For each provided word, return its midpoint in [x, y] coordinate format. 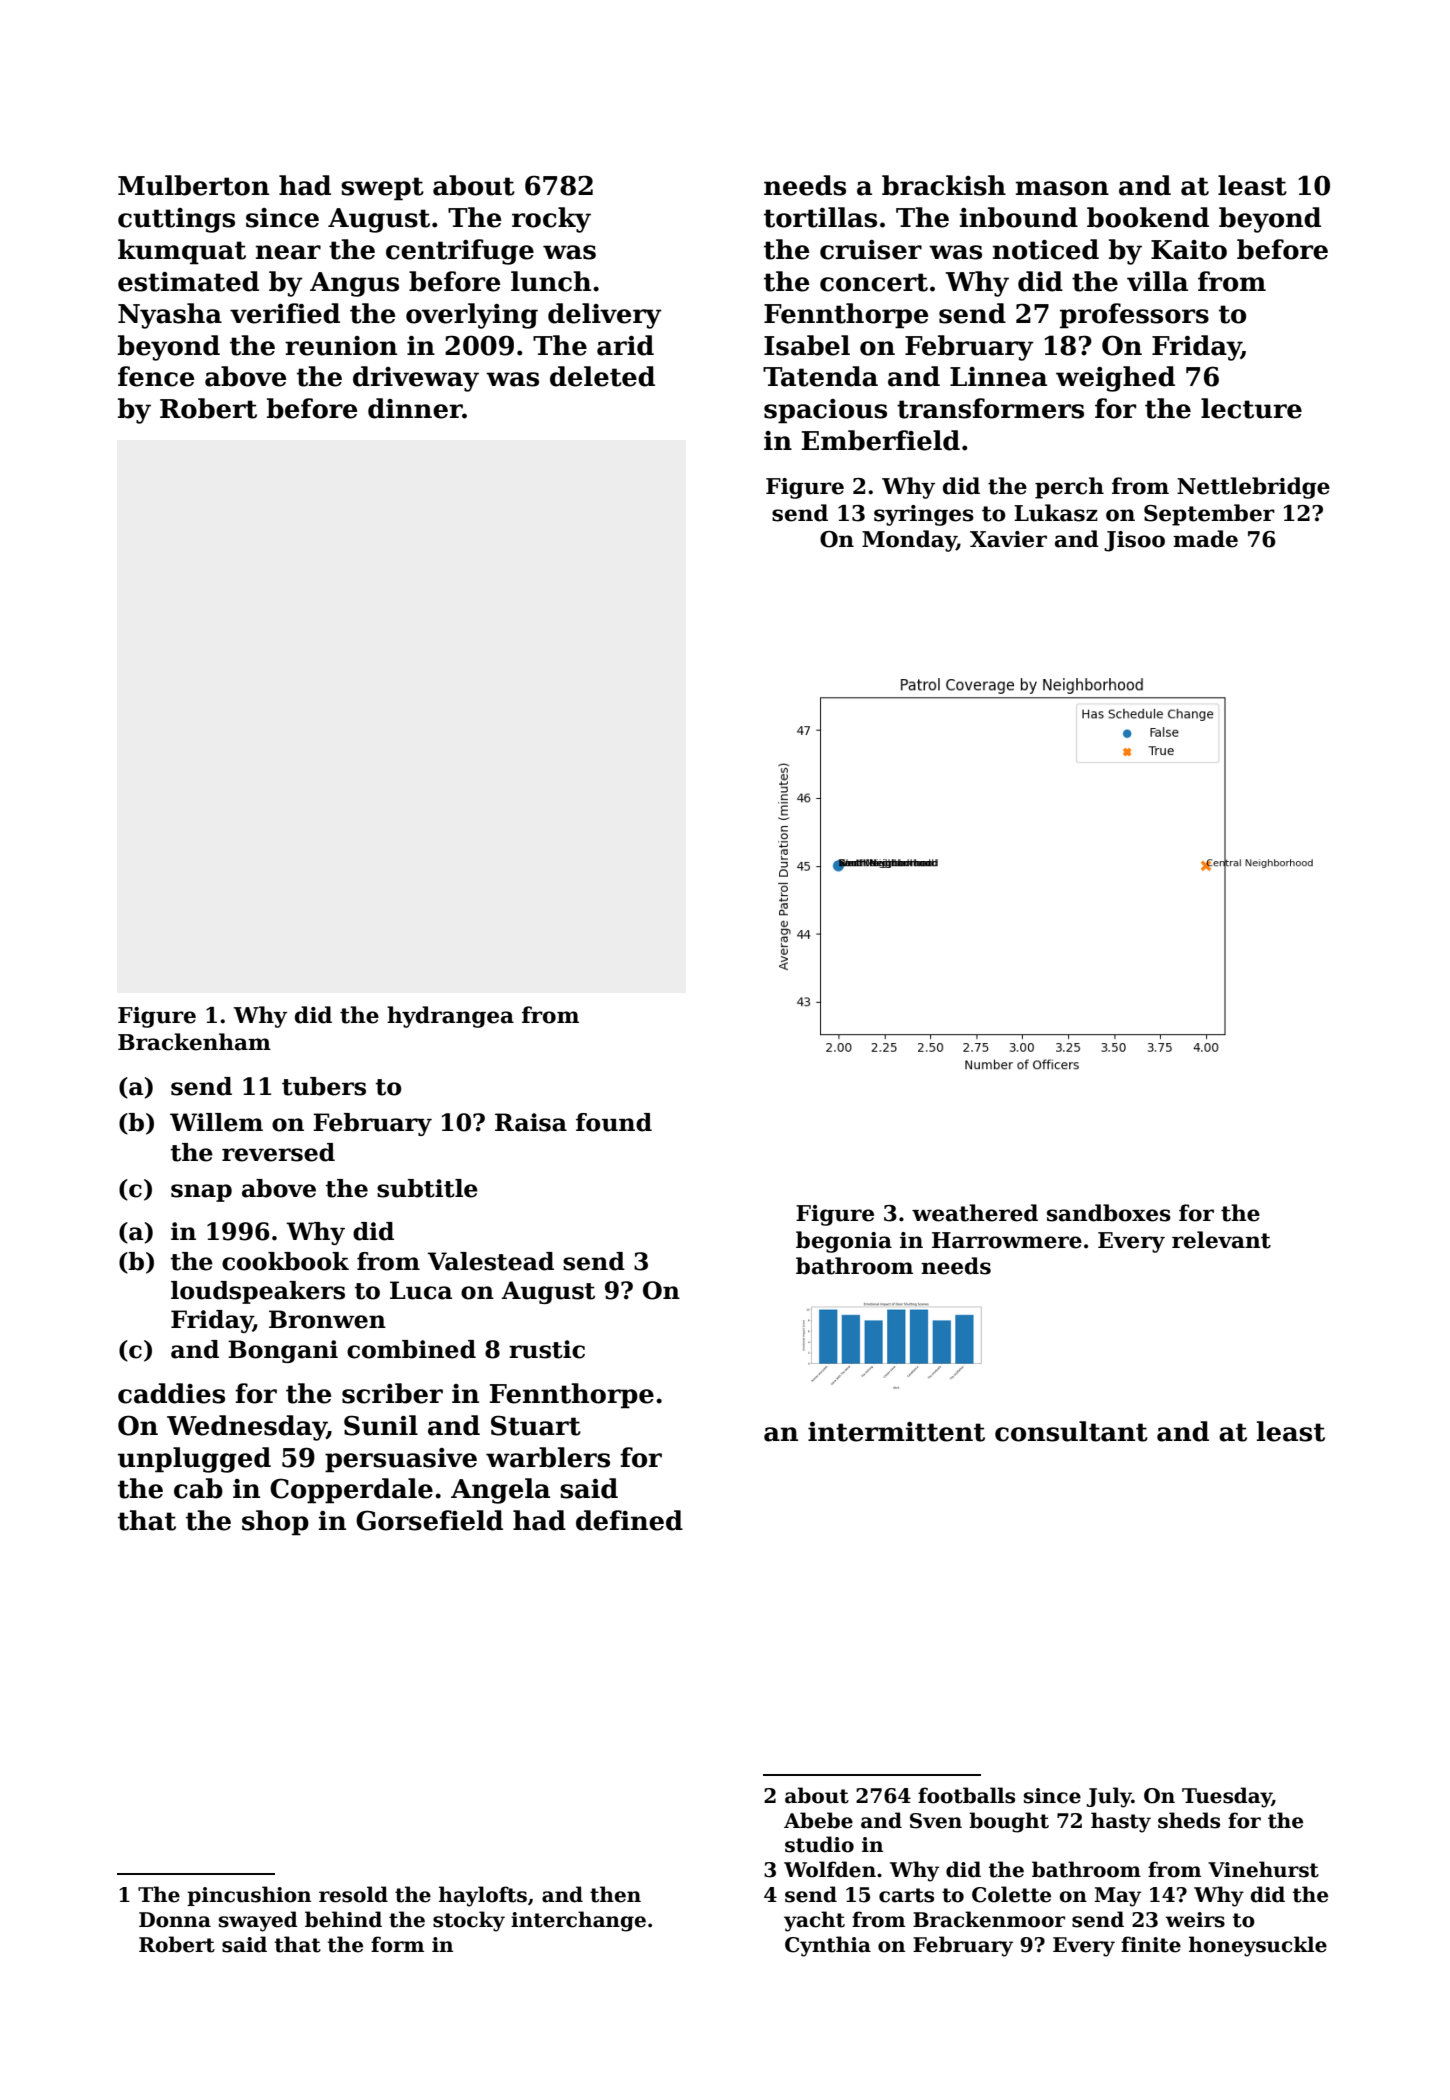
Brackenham [194, 1042]
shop [275, 1523]
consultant [1071, 1431]
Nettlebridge [1253, 488]
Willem [216, 1122]
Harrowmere [1007, 1240]
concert [874, 282]
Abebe [818, 1820]
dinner [415, 408]
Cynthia [828, 1946]
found [614, 1122]
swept [382, 189]
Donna [175, 1920]
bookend [1148, 217]
